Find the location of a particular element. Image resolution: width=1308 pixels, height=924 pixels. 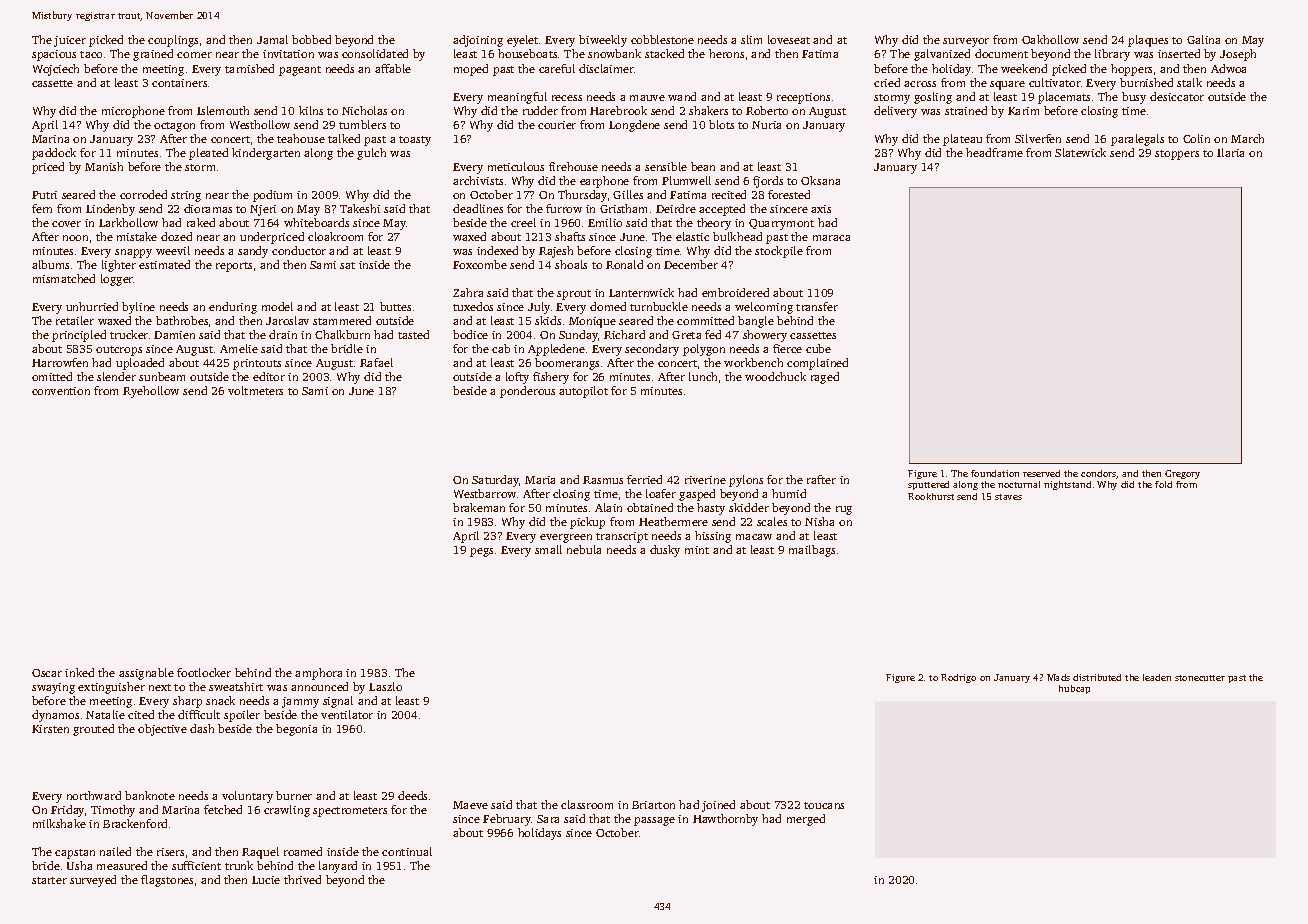

staves is located at coordinates (1008, 497).
